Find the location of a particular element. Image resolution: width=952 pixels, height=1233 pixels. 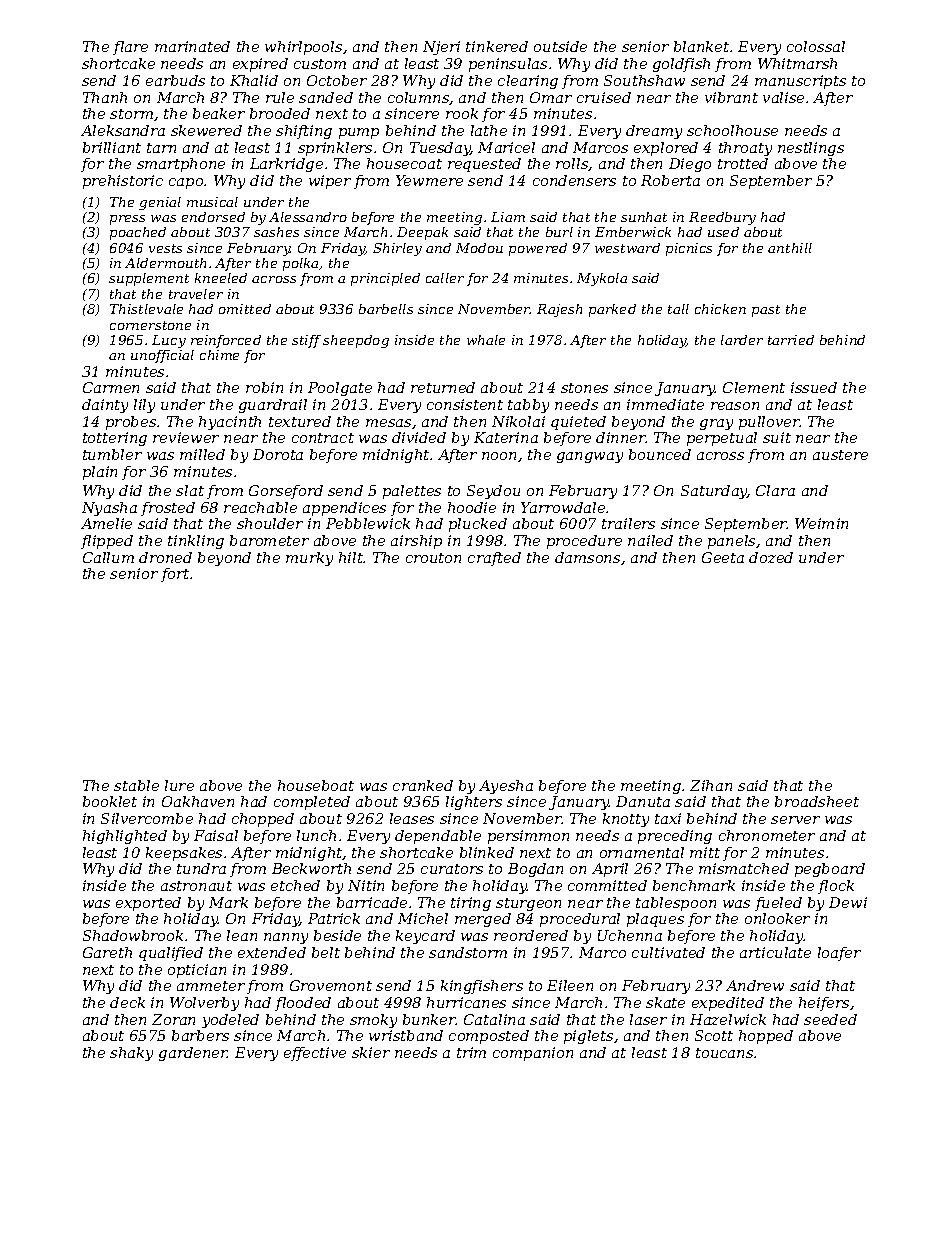

exported is located at coordinates (148, 904).
